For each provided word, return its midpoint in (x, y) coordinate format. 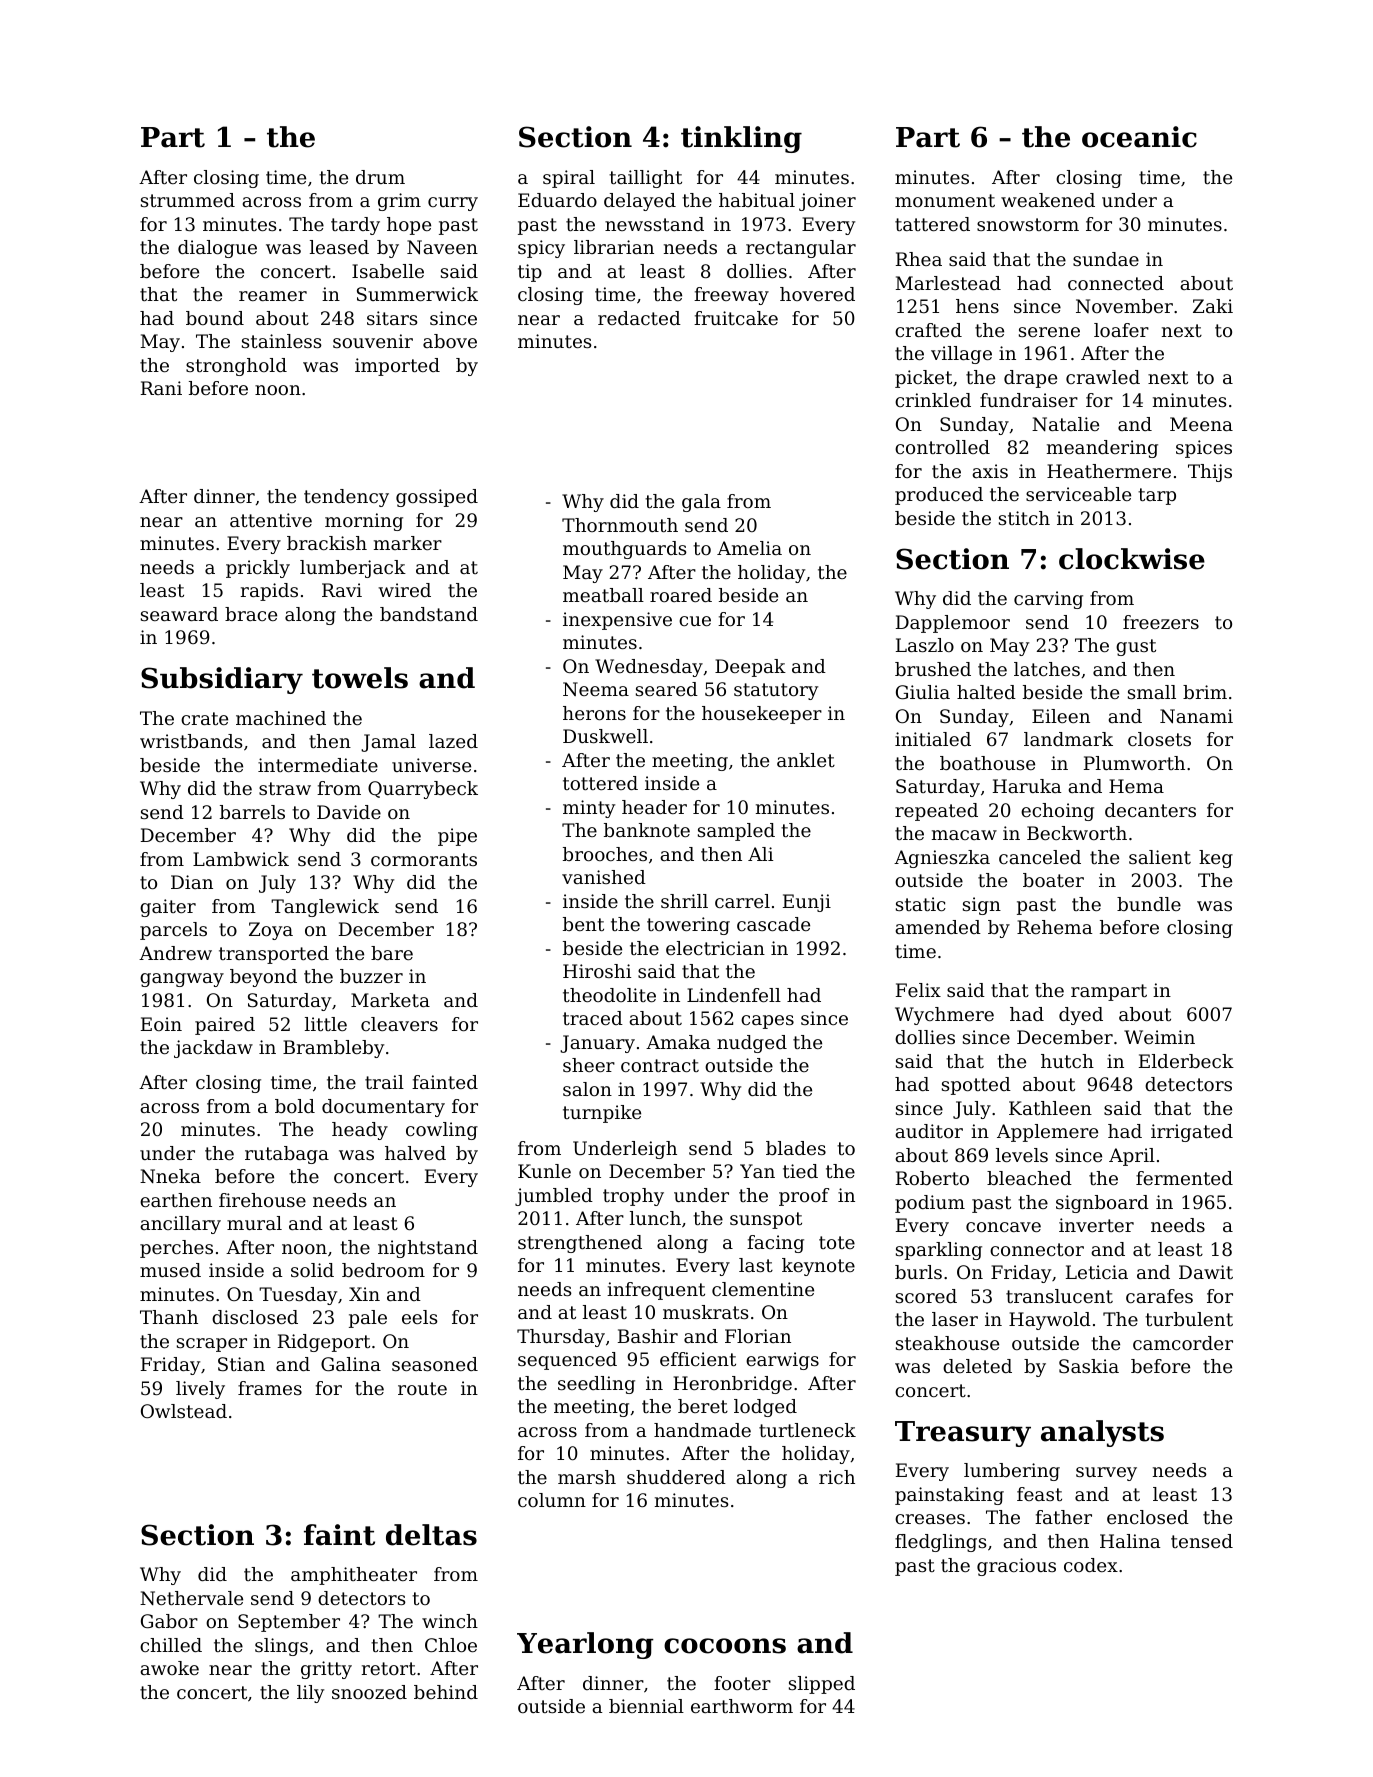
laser (955, 1319)
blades (796, 1148)
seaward (179, 614)
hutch (1067, 1061)
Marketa (390, 1000)
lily (310, 1694)
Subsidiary (222, 680)
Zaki (1213, 306)
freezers (1161, 622)
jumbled (554, 1197)
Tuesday (298, 1296)
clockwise (1132, 559)
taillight (645, 179)
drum (380, 177)
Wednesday (649, 668)
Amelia (749, 548)
